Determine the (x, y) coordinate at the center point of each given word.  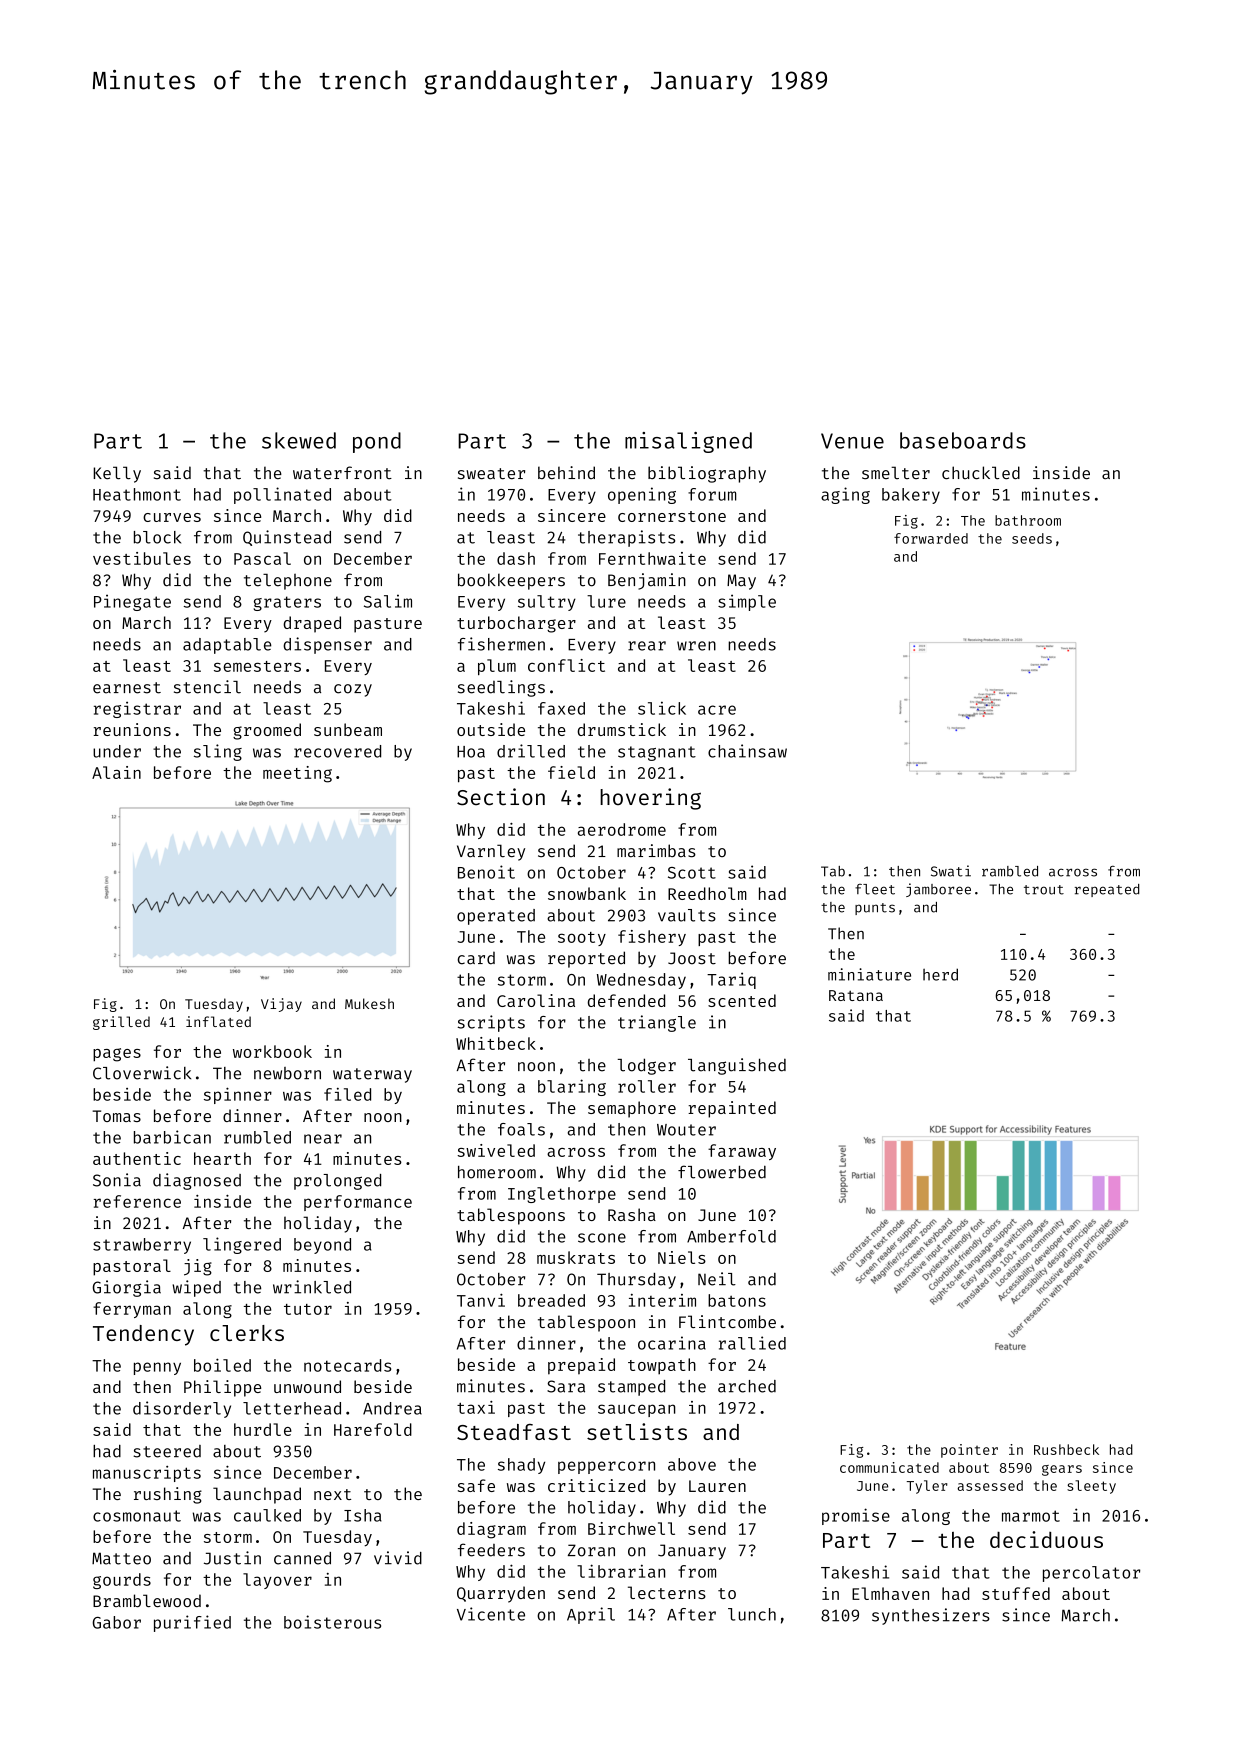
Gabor (117, 1622)
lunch (752, 1614)
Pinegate (132, 602)
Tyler (927, 1487)
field (571, 772)
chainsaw (747, 751)
